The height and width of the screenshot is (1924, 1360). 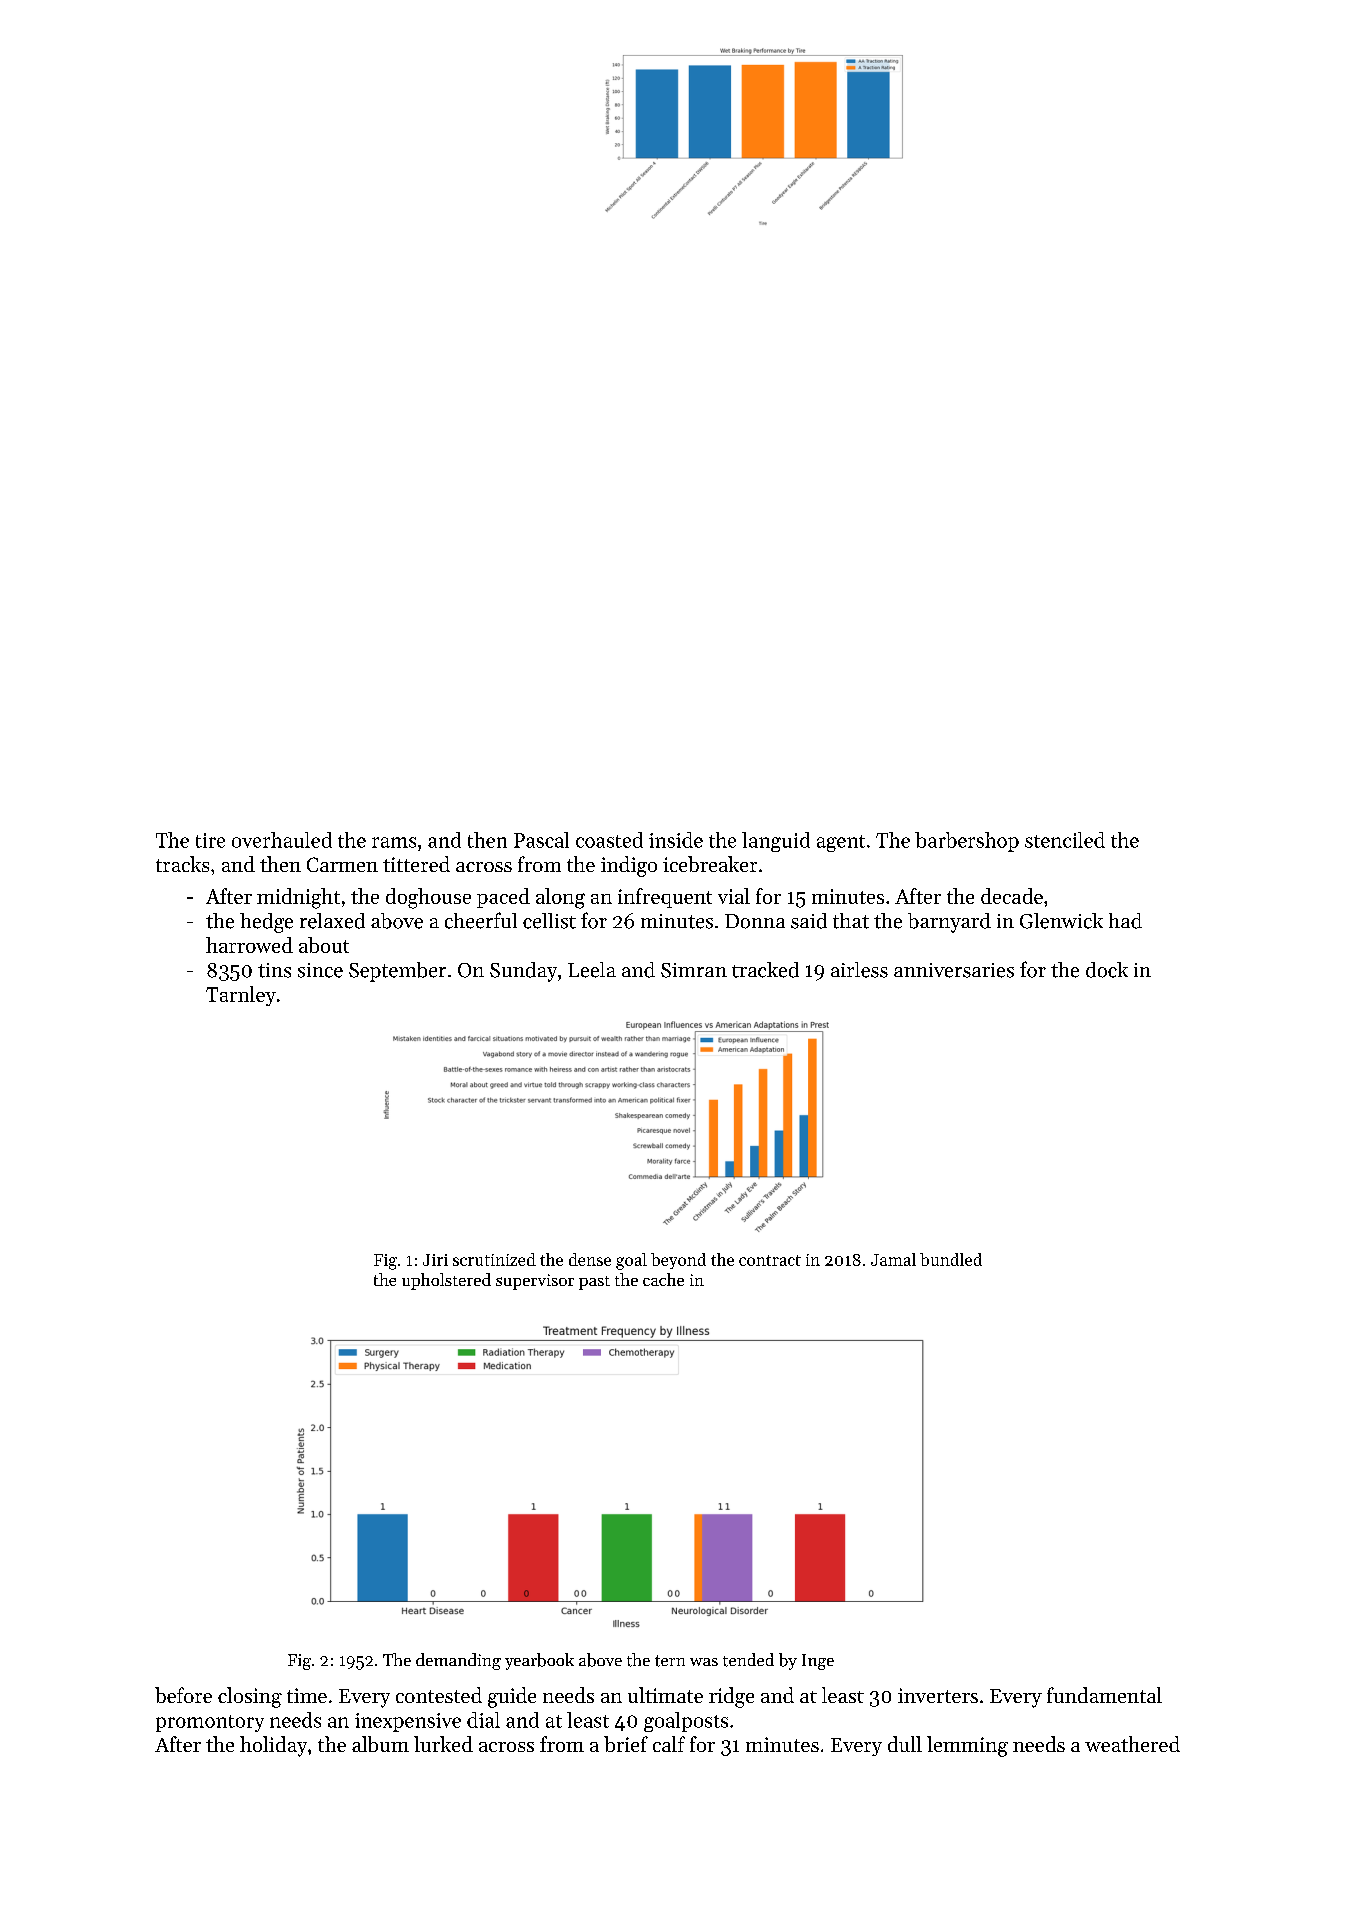 What do you see at coordinates (1104, 1695) in the screenshot?
I see `fundamental` at bounding box center [1104, 1695].
